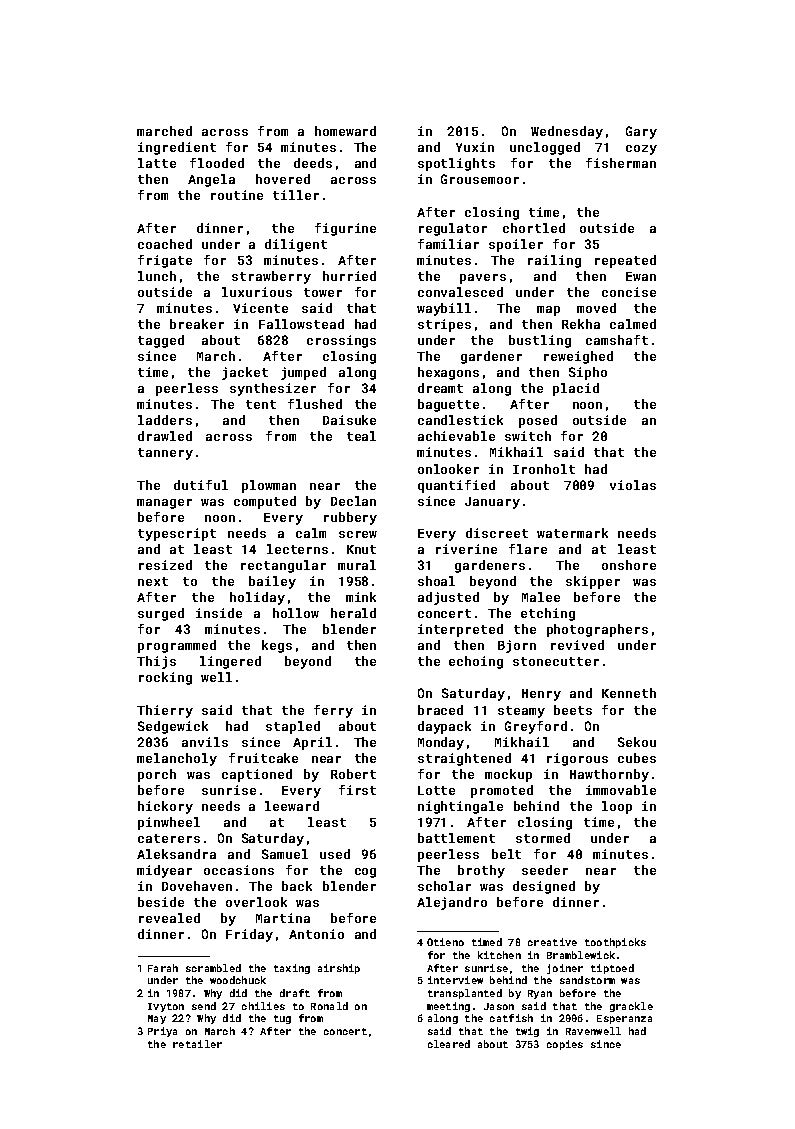  Describe the element at coordinates (353, 501) in the screenshot. I see `Declan` at that location.
